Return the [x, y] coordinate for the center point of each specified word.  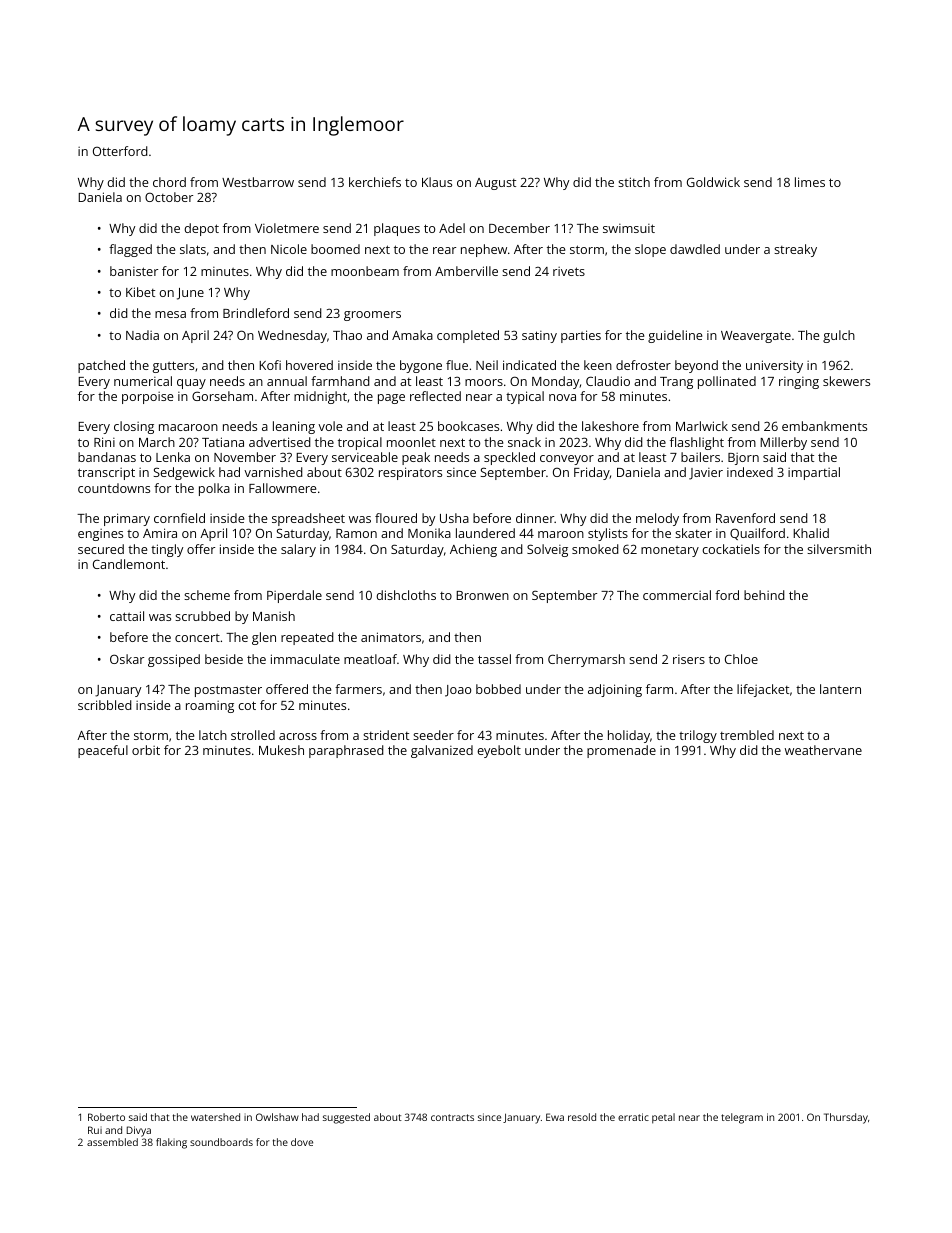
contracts [452, 1117]
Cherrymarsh [586, 660]
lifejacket [763, 690]
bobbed [498, 689]
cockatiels [731, 549]
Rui [95, 1130]
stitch [634, 182]
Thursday [846, 1118]
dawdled [695, 249]
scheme [207, 595]
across [298, 736]
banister [134, 271]
